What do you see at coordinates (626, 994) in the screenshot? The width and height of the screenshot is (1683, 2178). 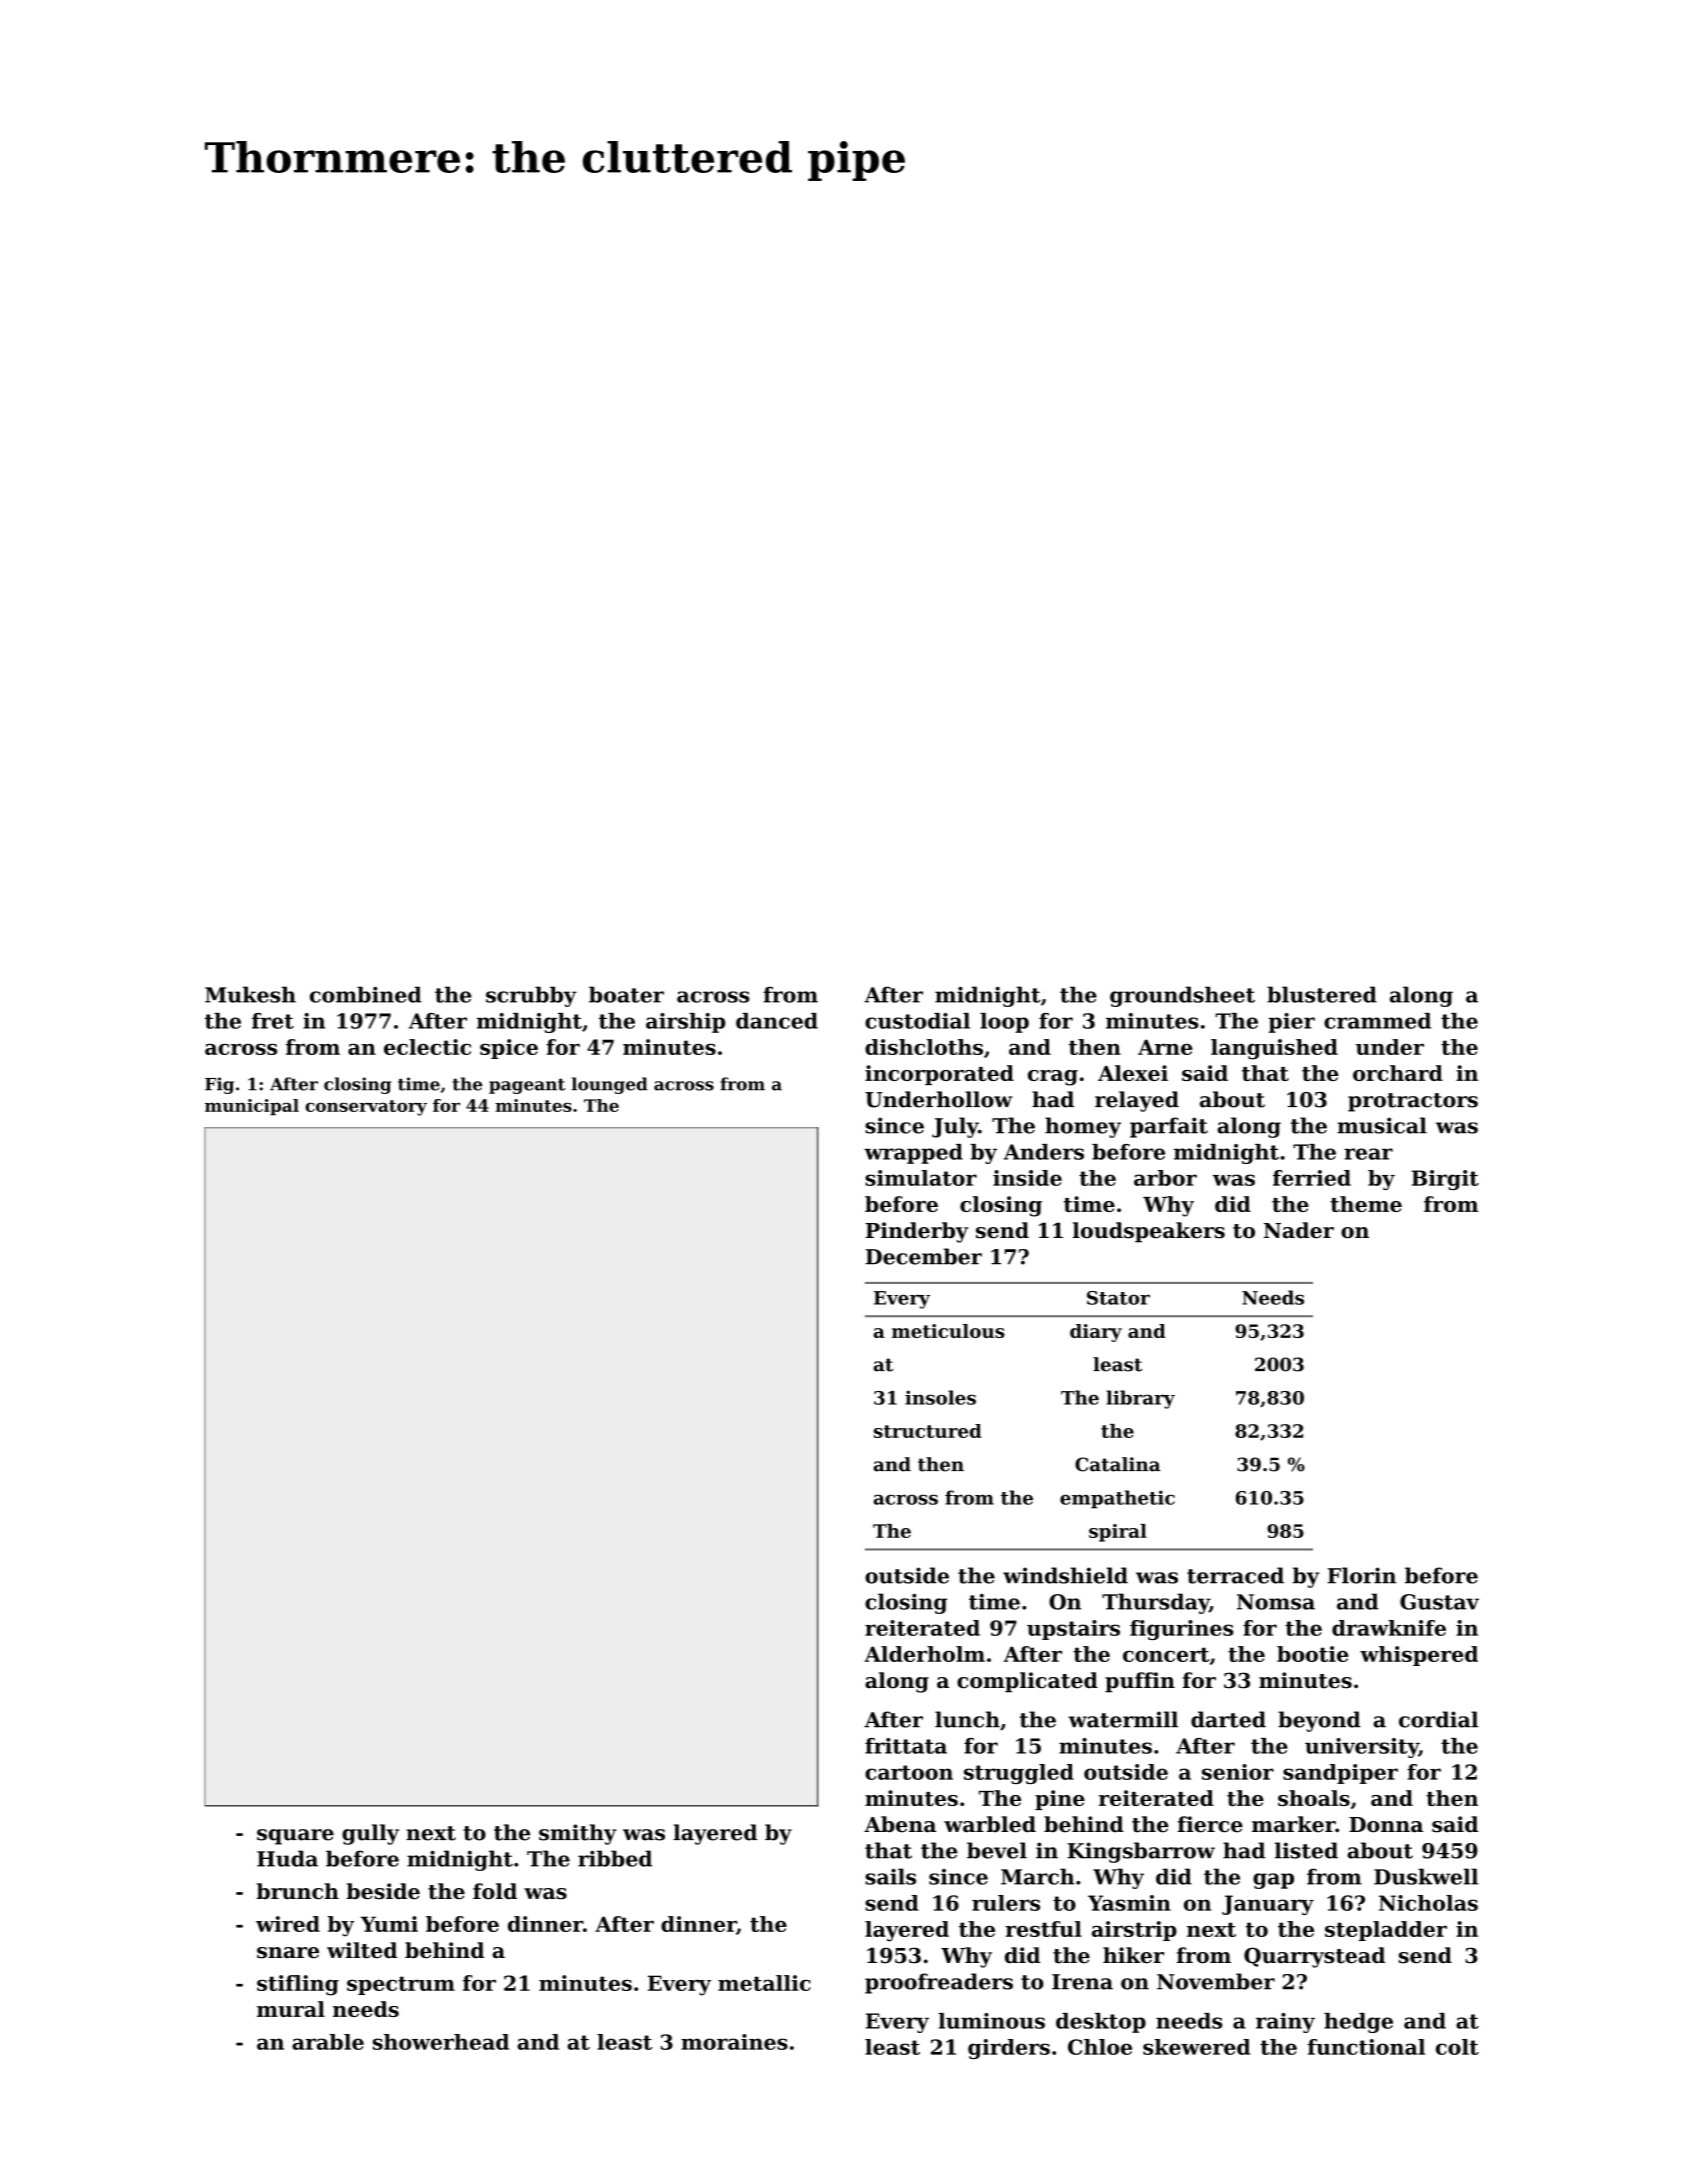 I see `boater` at bounding box center [626, 994].
